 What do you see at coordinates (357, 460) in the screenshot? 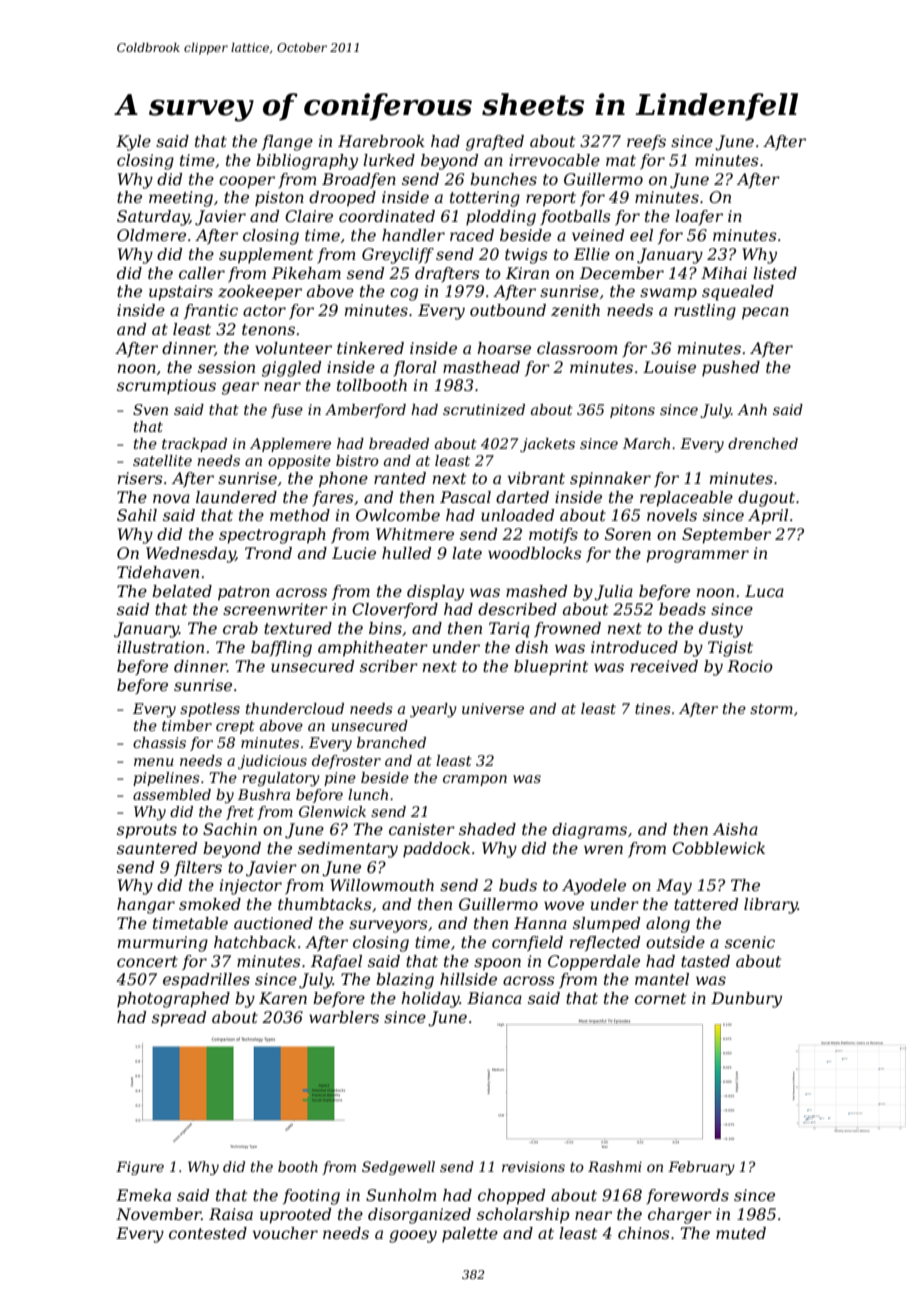
I see `bistro` at bounding box center [357, 460].
